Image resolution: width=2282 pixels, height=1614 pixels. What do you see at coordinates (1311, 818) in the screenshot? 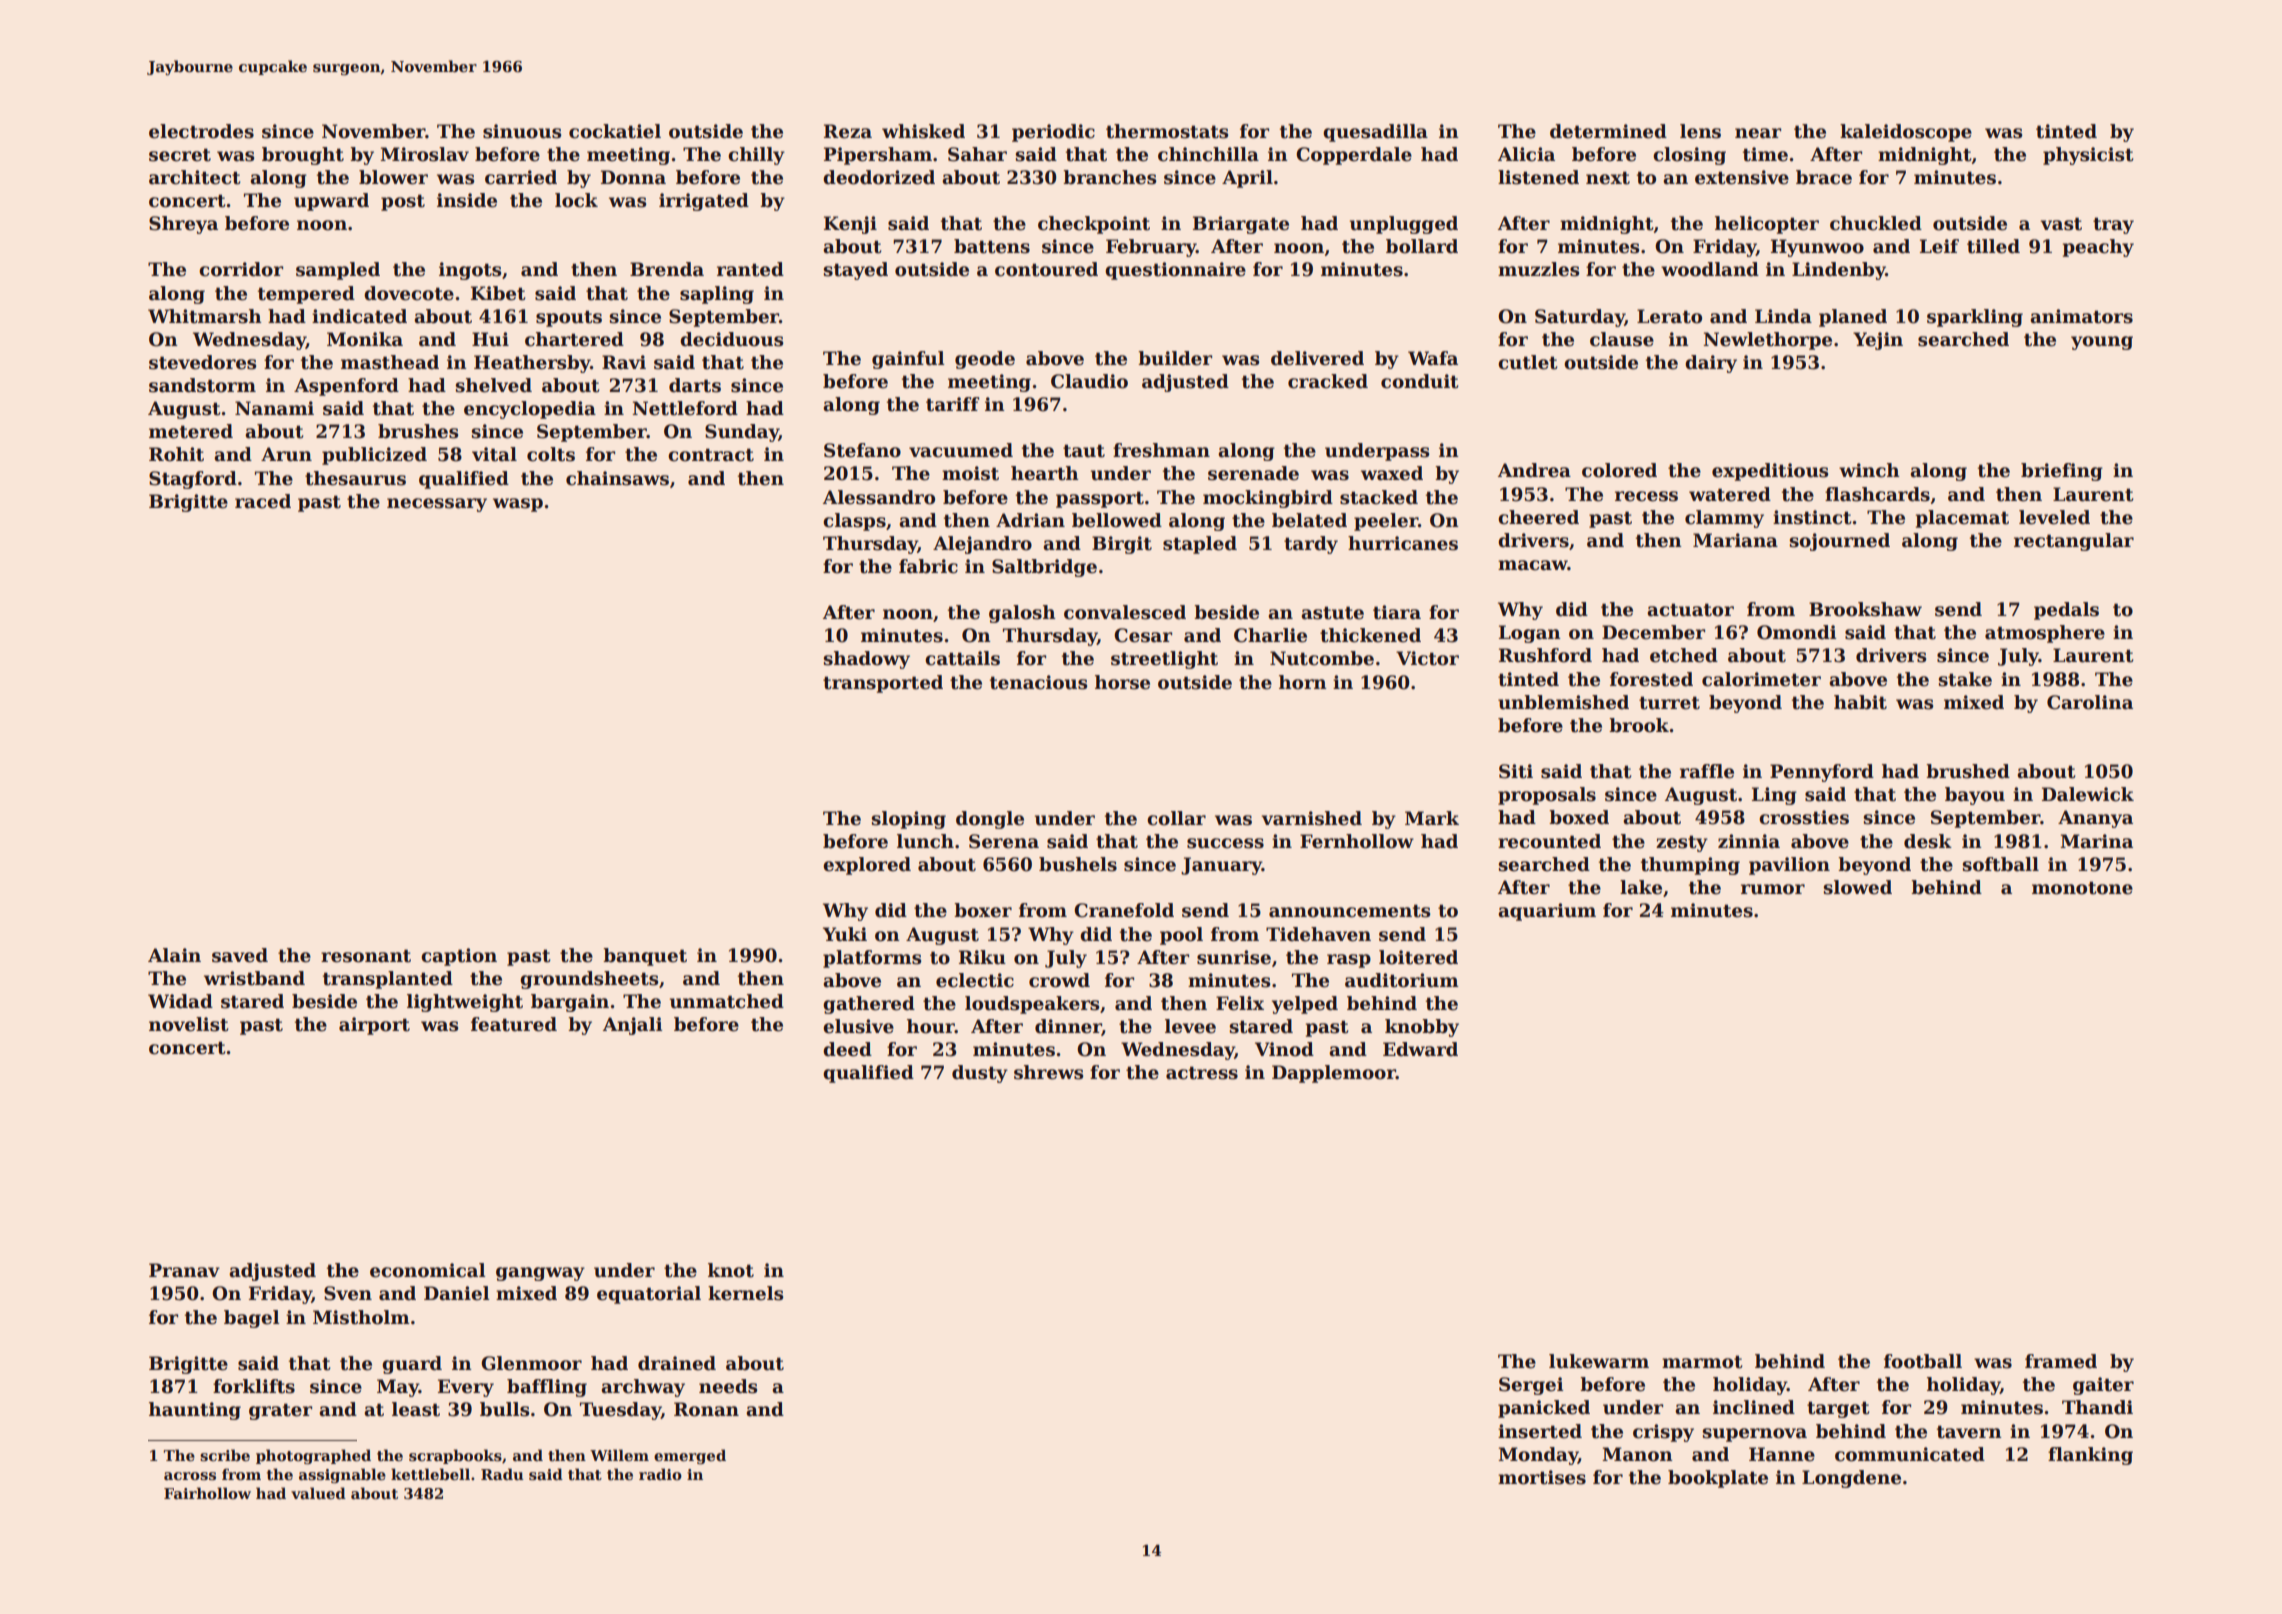
I see `varnished` at bounding box center [1311, 818].
